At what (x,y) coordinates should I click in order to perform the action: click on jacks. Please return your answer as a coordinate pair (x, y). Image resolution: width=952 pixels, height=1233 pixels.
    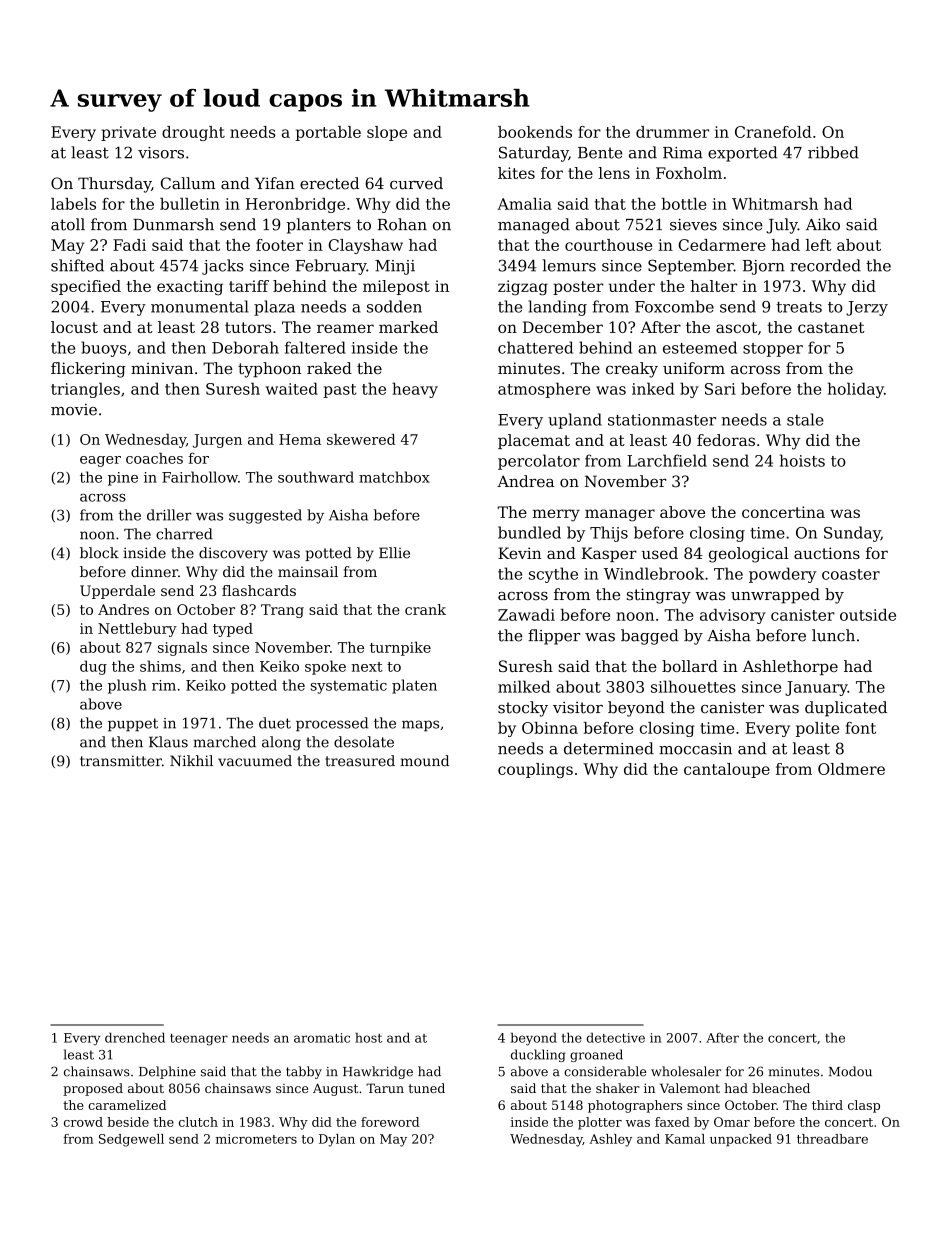
    Looking at the image, I should click on (222, 267).
